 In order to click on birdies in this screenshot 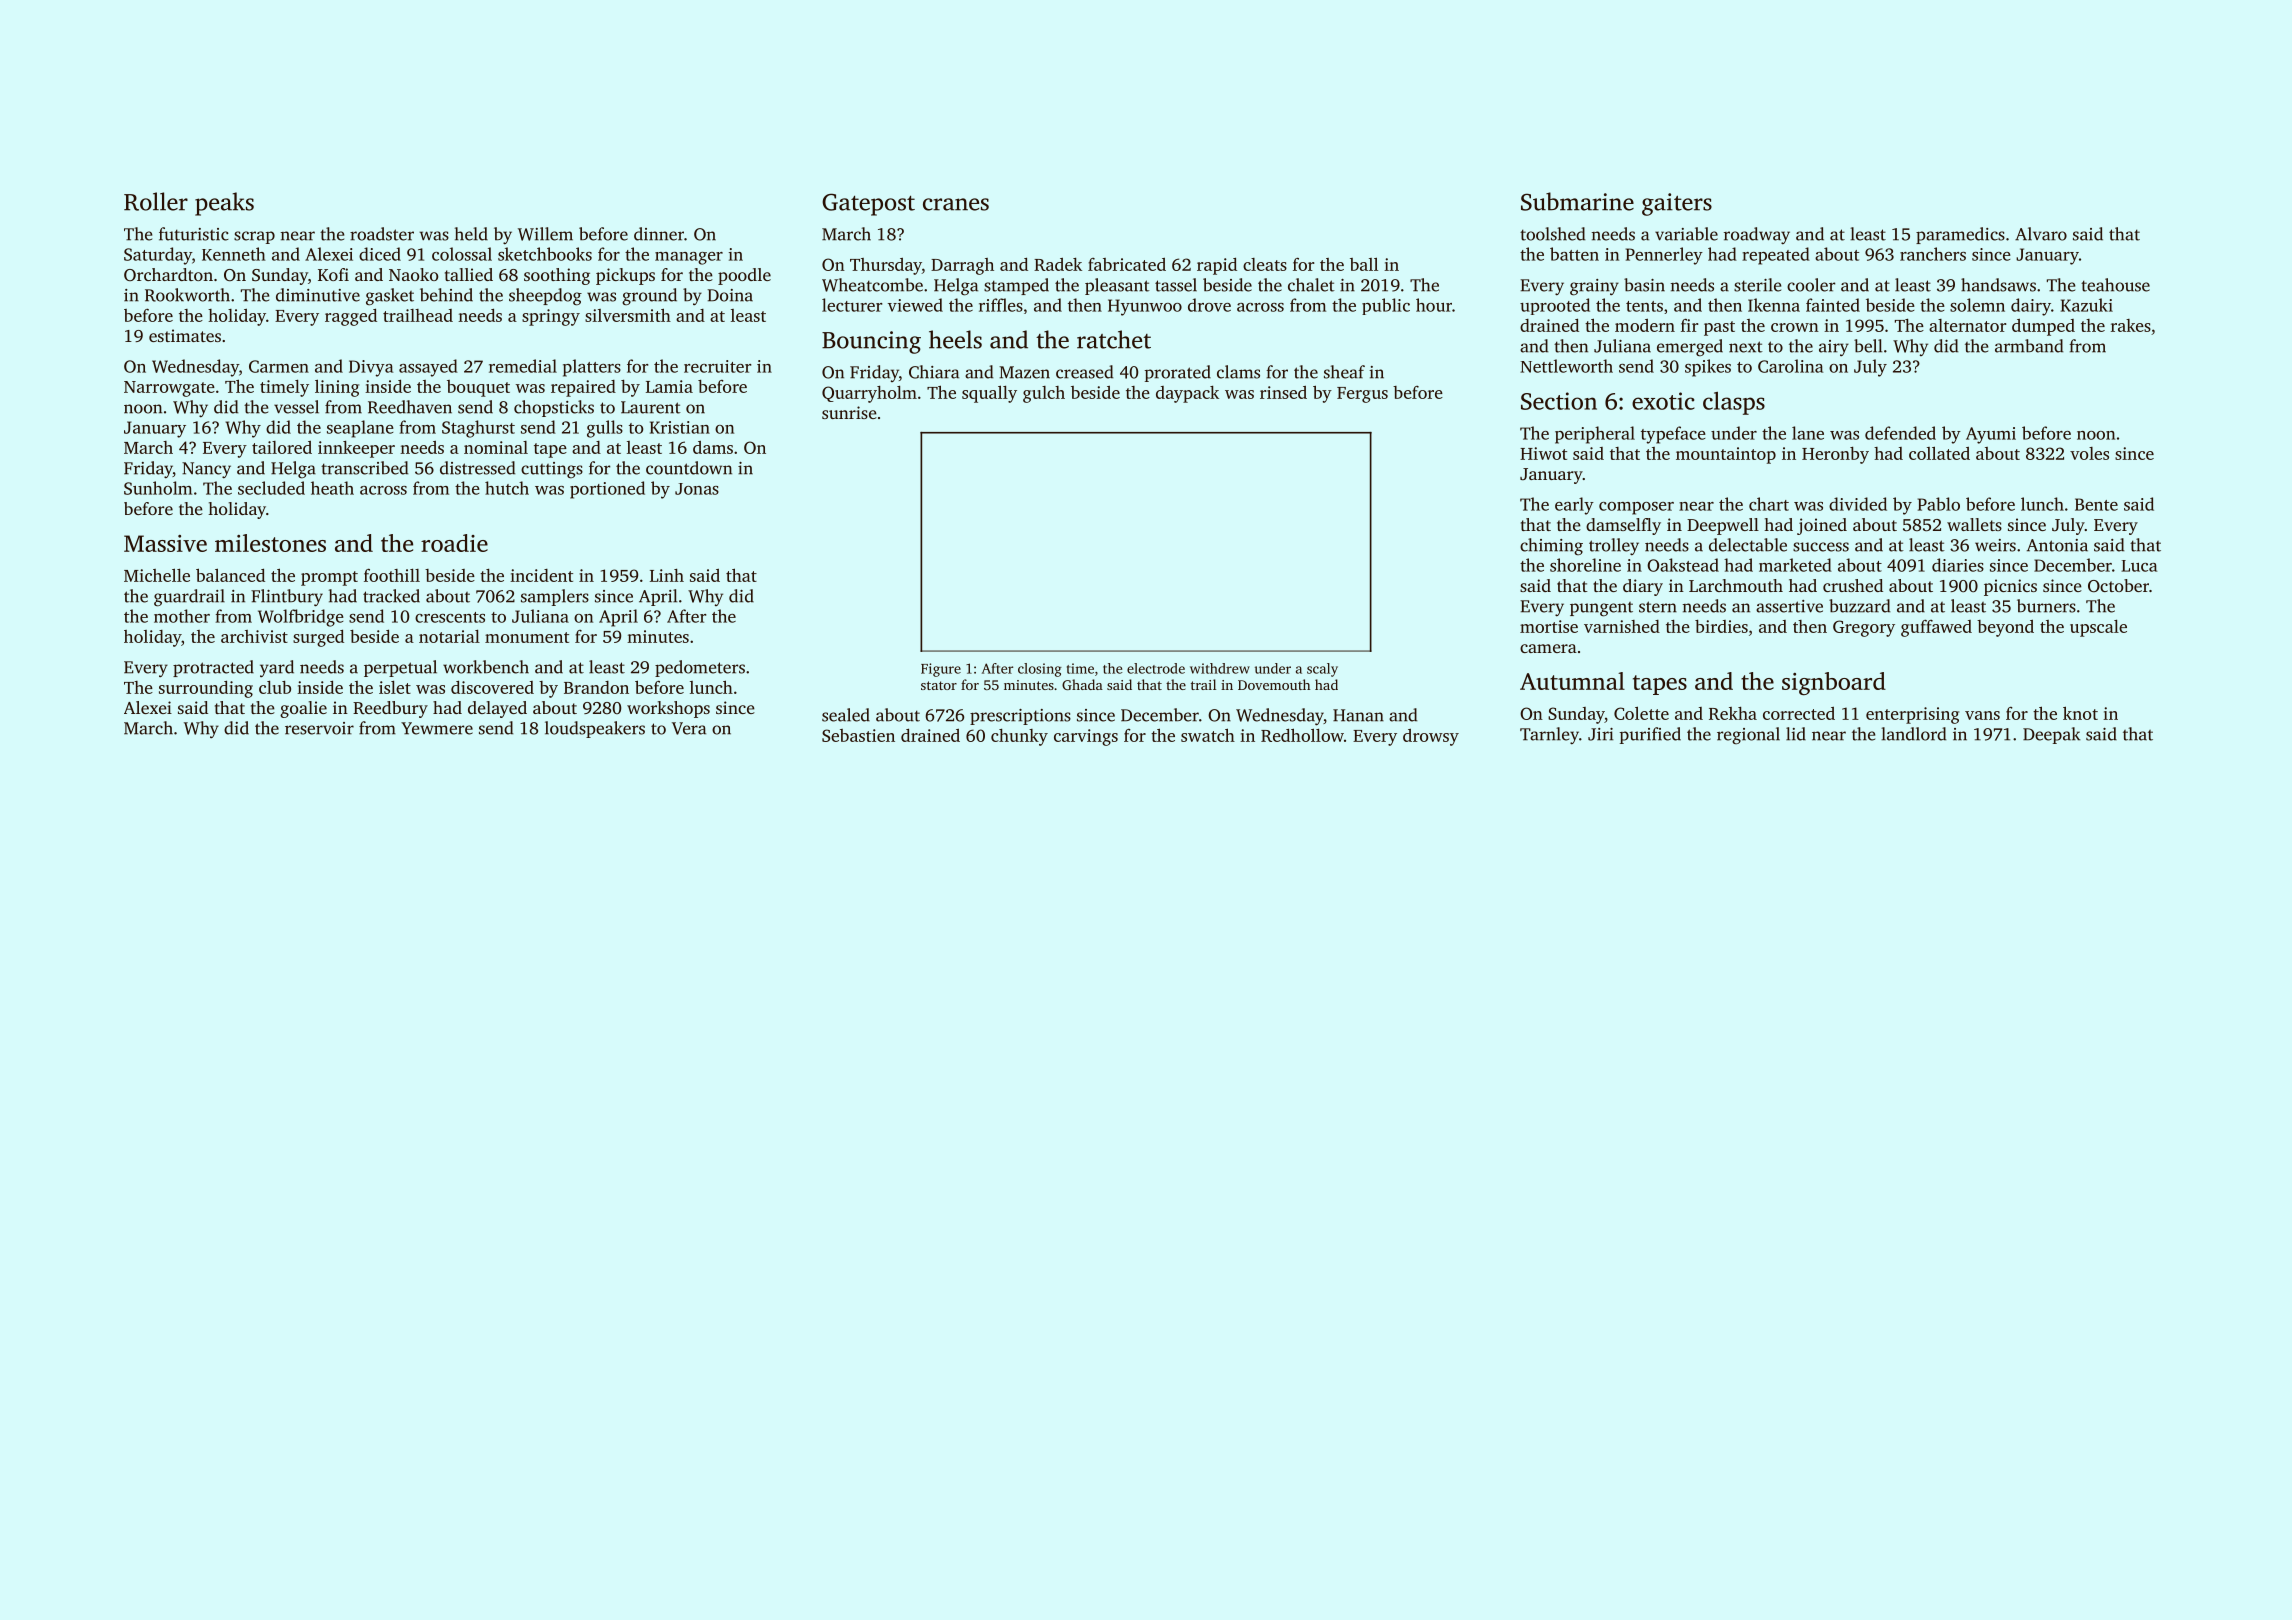, I will do `click(1721, 626)`.
